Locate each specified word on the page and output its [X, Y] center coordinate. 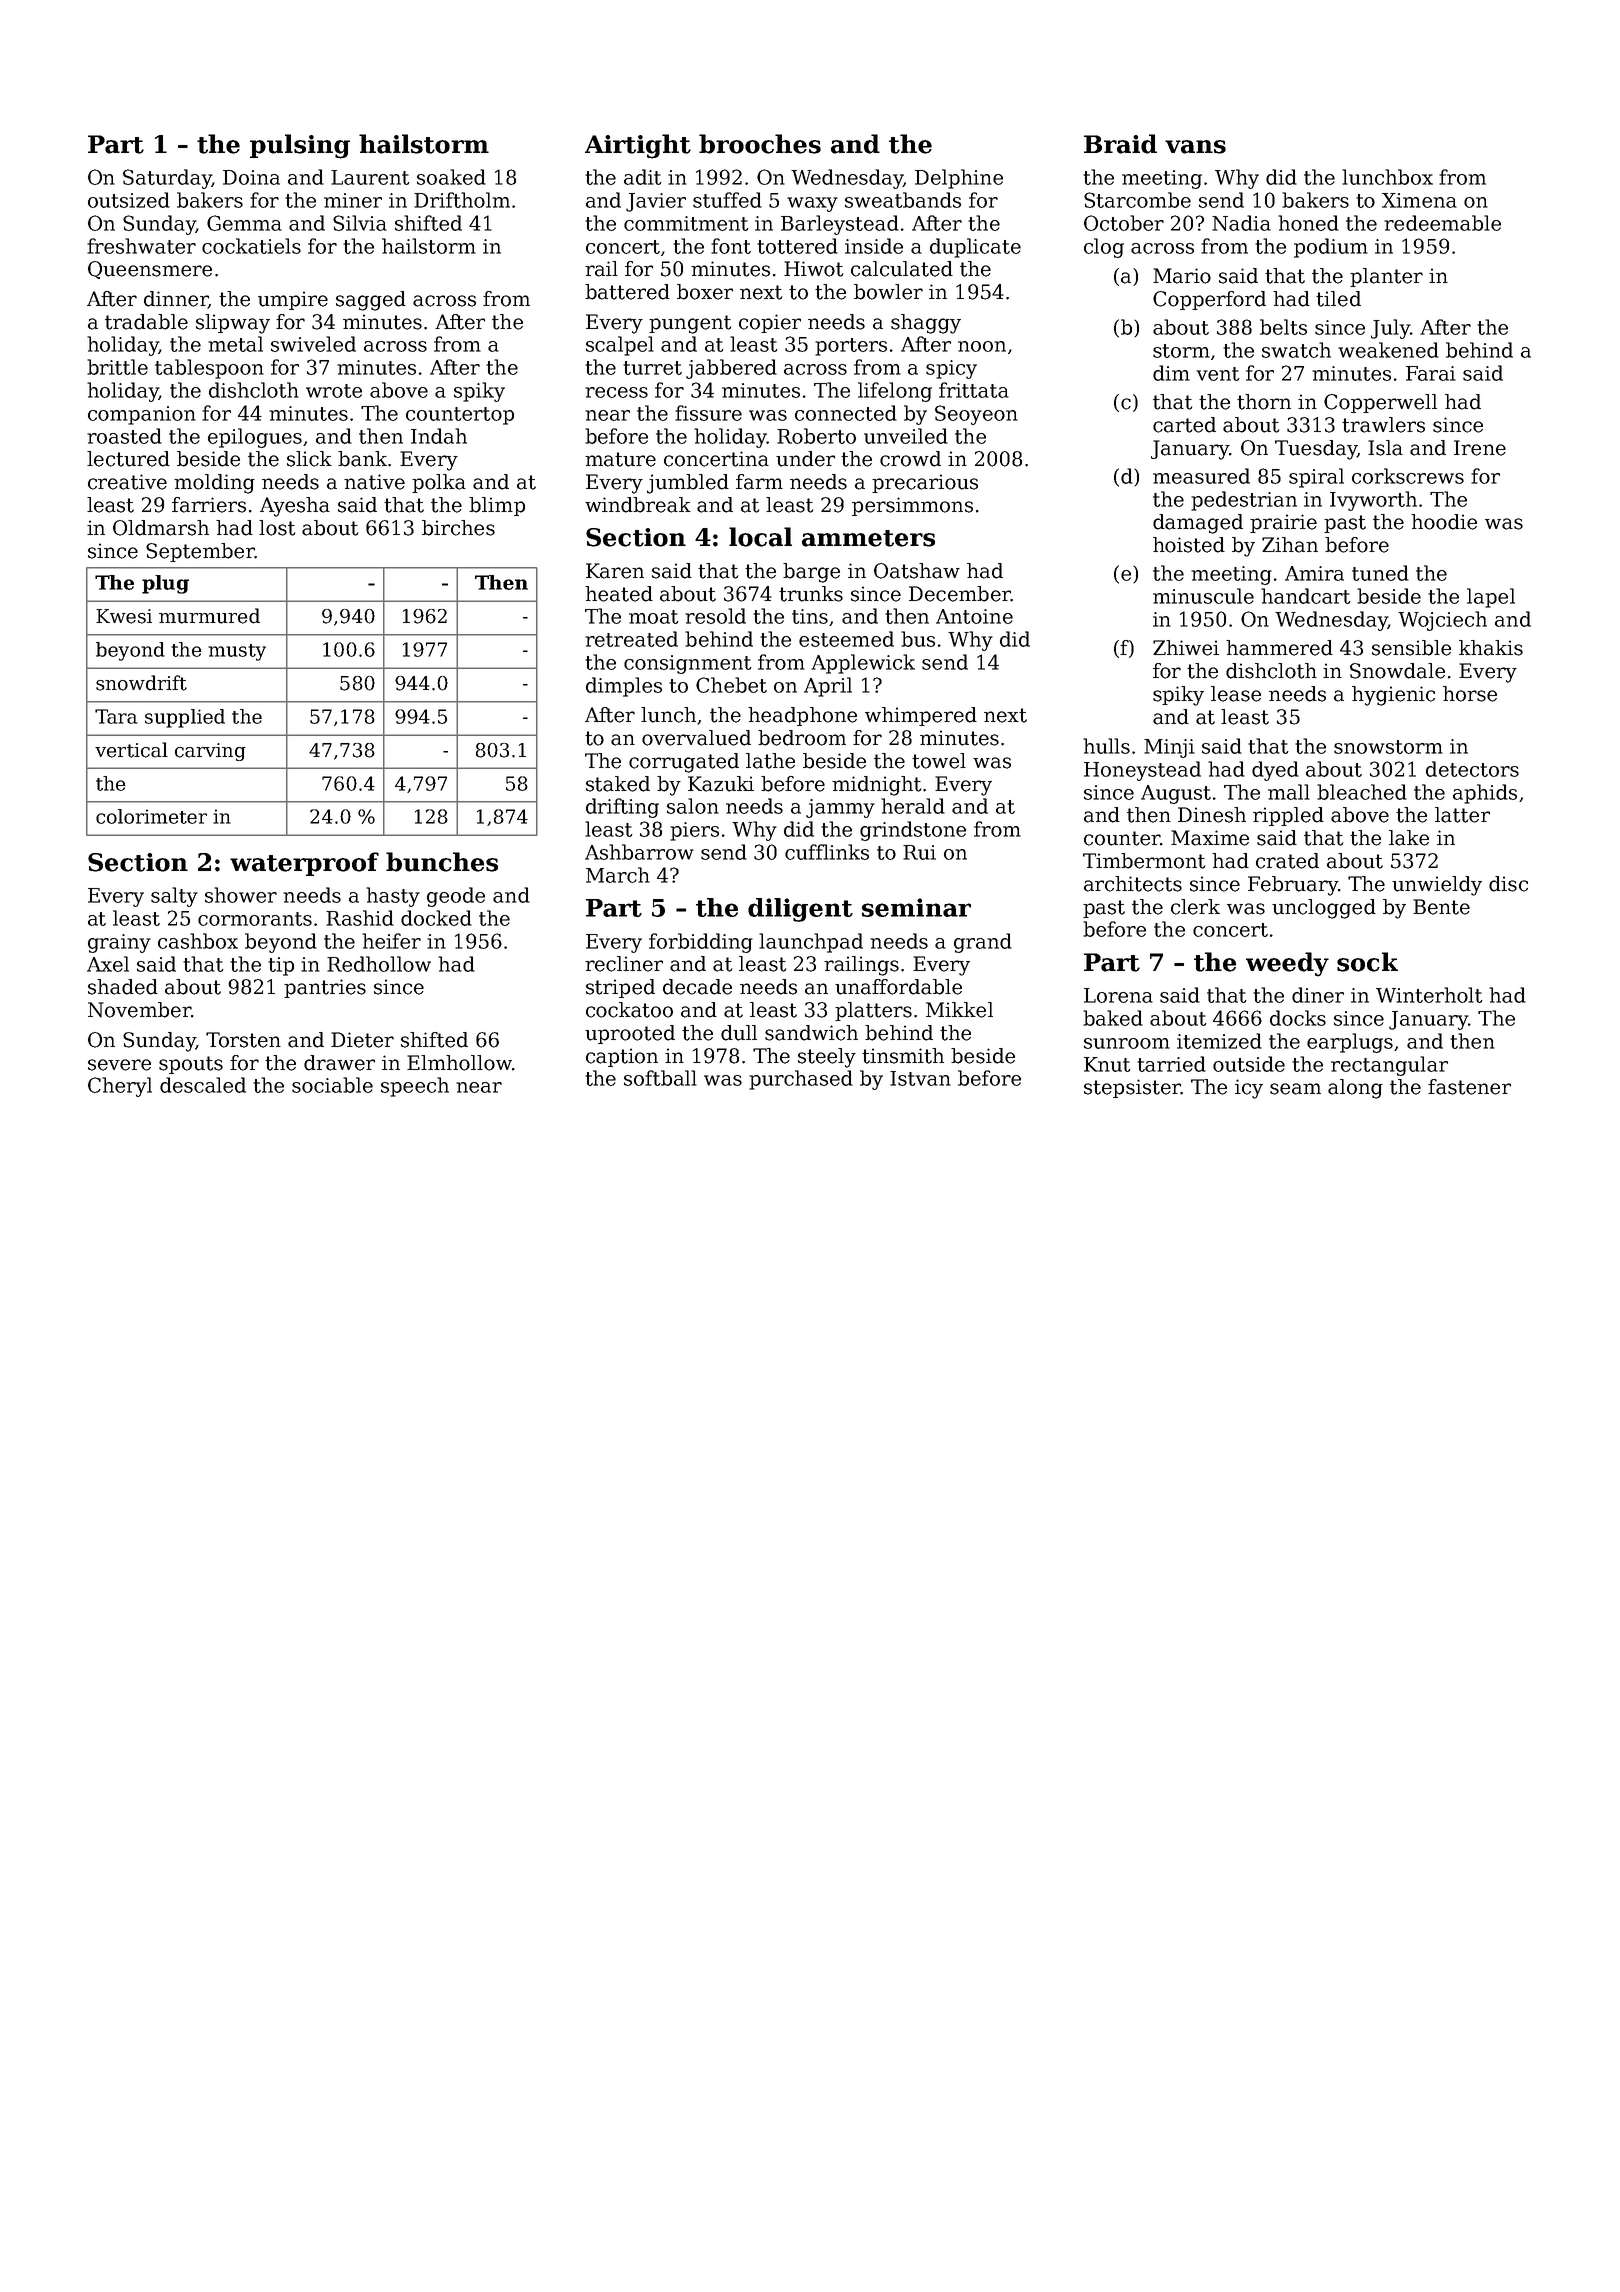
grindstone [913, 831]
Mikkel [959, 1010]
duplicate [975, 248]
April [828, 687]
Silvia [360, 223]
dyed [1275, 771]
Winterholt [1429, 995]
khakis [1491, 648]
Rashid [360, 918]
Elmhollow [459, 1063]
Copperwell [1380, 403]
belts [1283, 327]
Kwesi [124, 616]
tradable [146, 322]
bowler [888, 292]
